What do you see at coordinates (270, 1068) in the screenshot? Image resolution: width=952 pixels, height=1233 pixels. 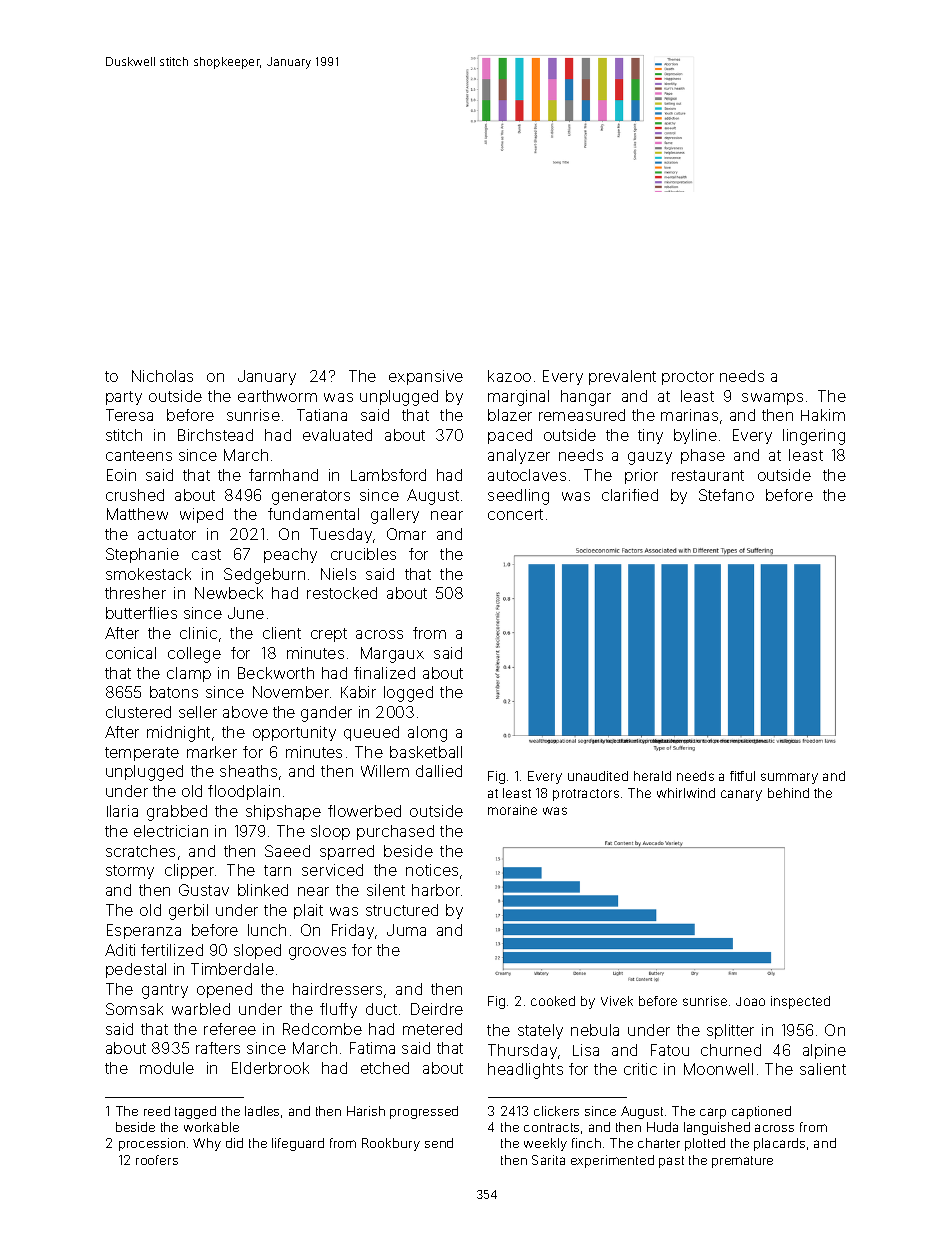 I see `Elderbrook` at bounding box center [270, 1068].
